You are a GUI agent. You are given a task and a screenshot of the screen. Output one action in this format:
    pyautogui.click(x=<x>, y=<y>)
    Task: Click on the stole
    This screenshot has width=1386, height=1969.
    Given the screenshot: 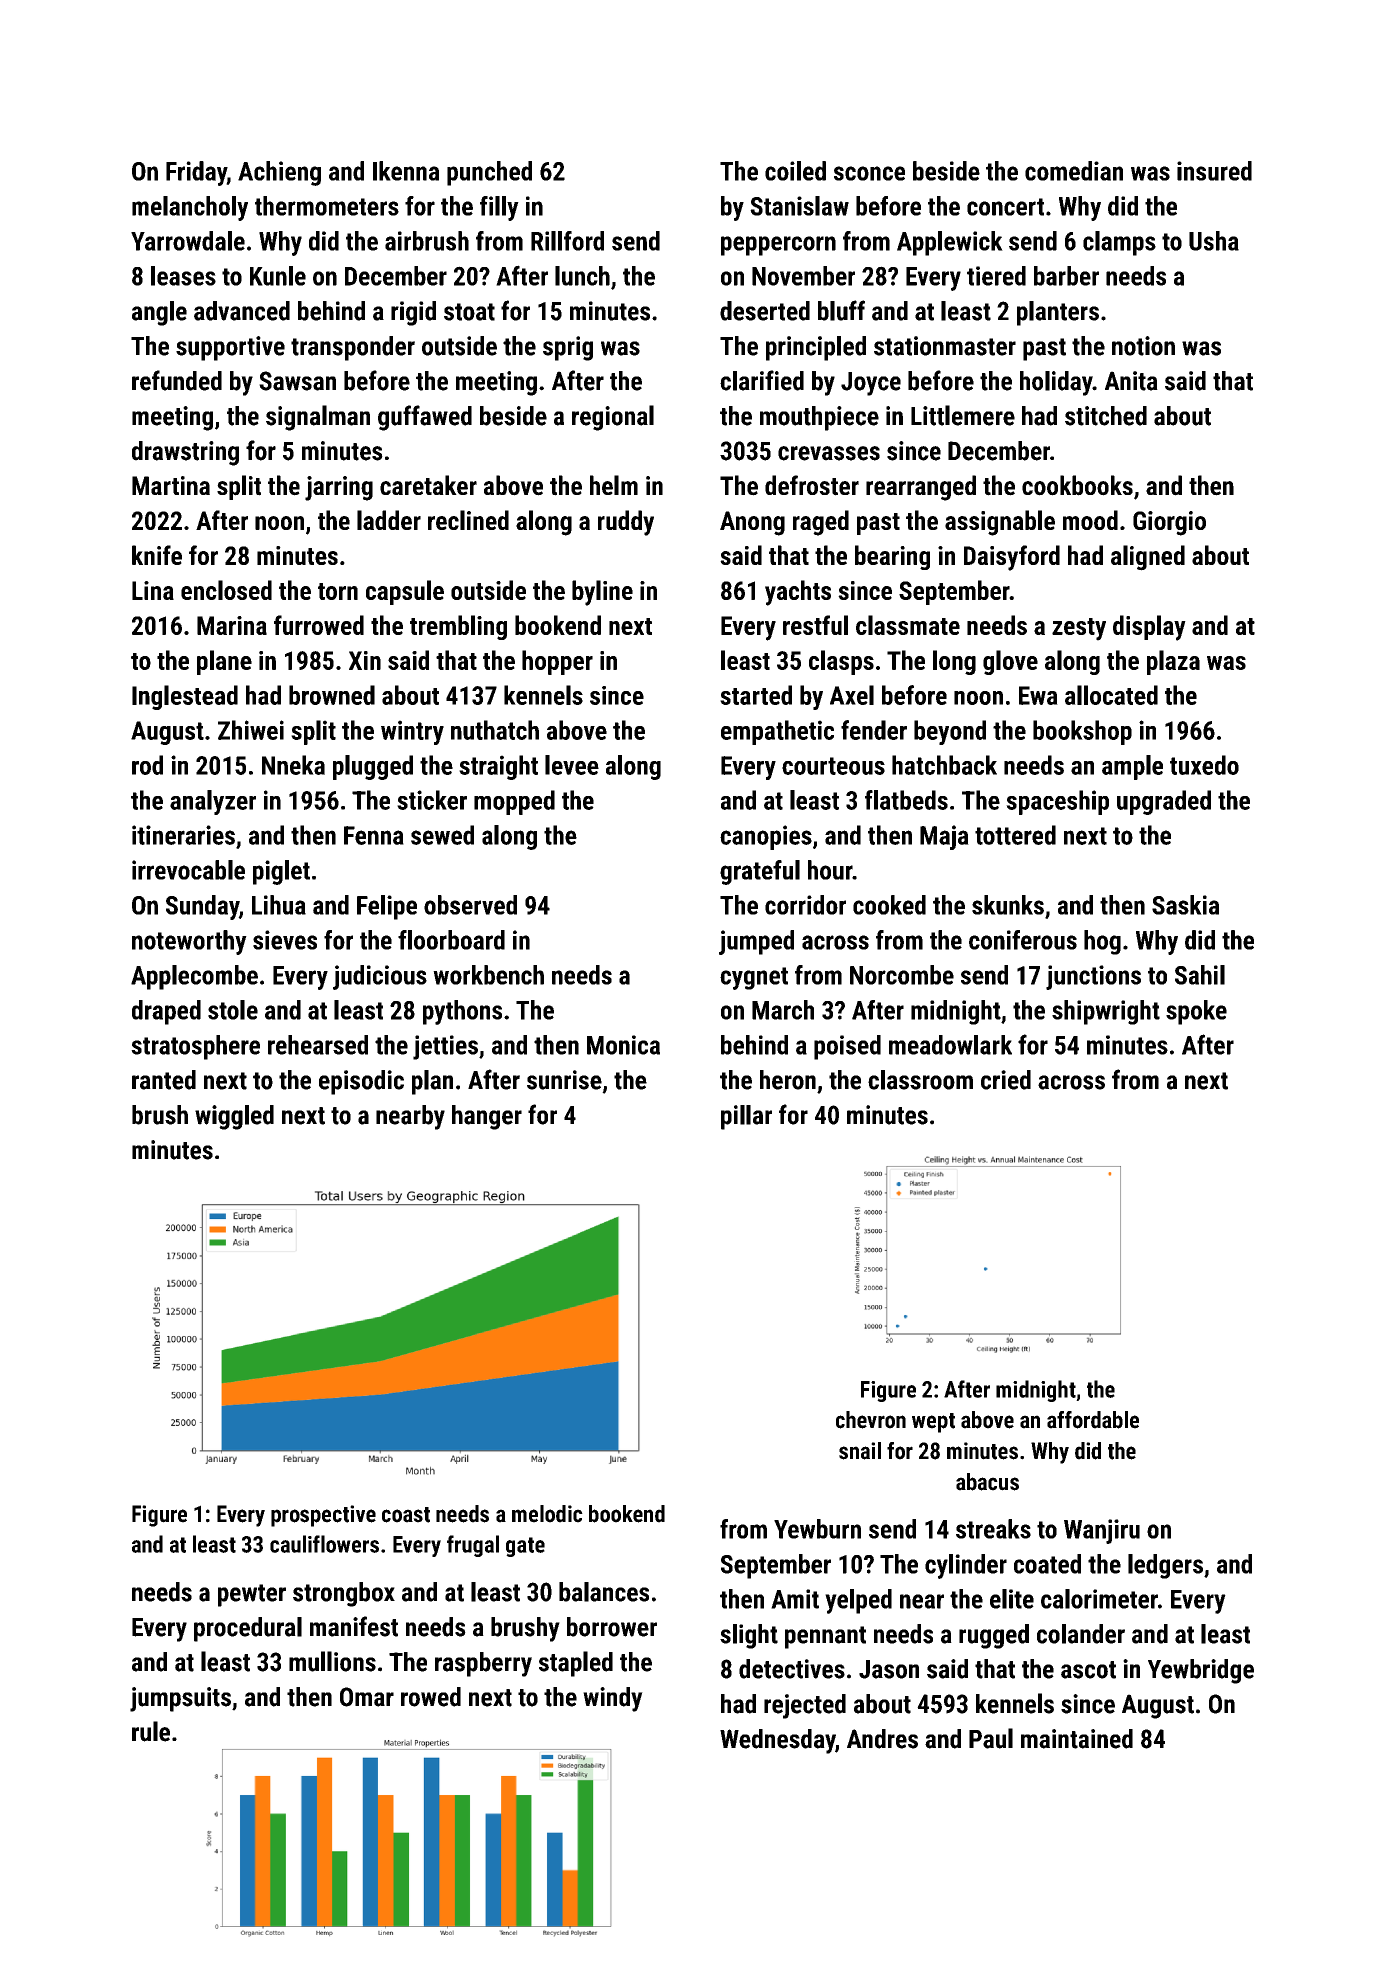 What is the action you would take?
    pyautogui.click(x=233, y=1010)
